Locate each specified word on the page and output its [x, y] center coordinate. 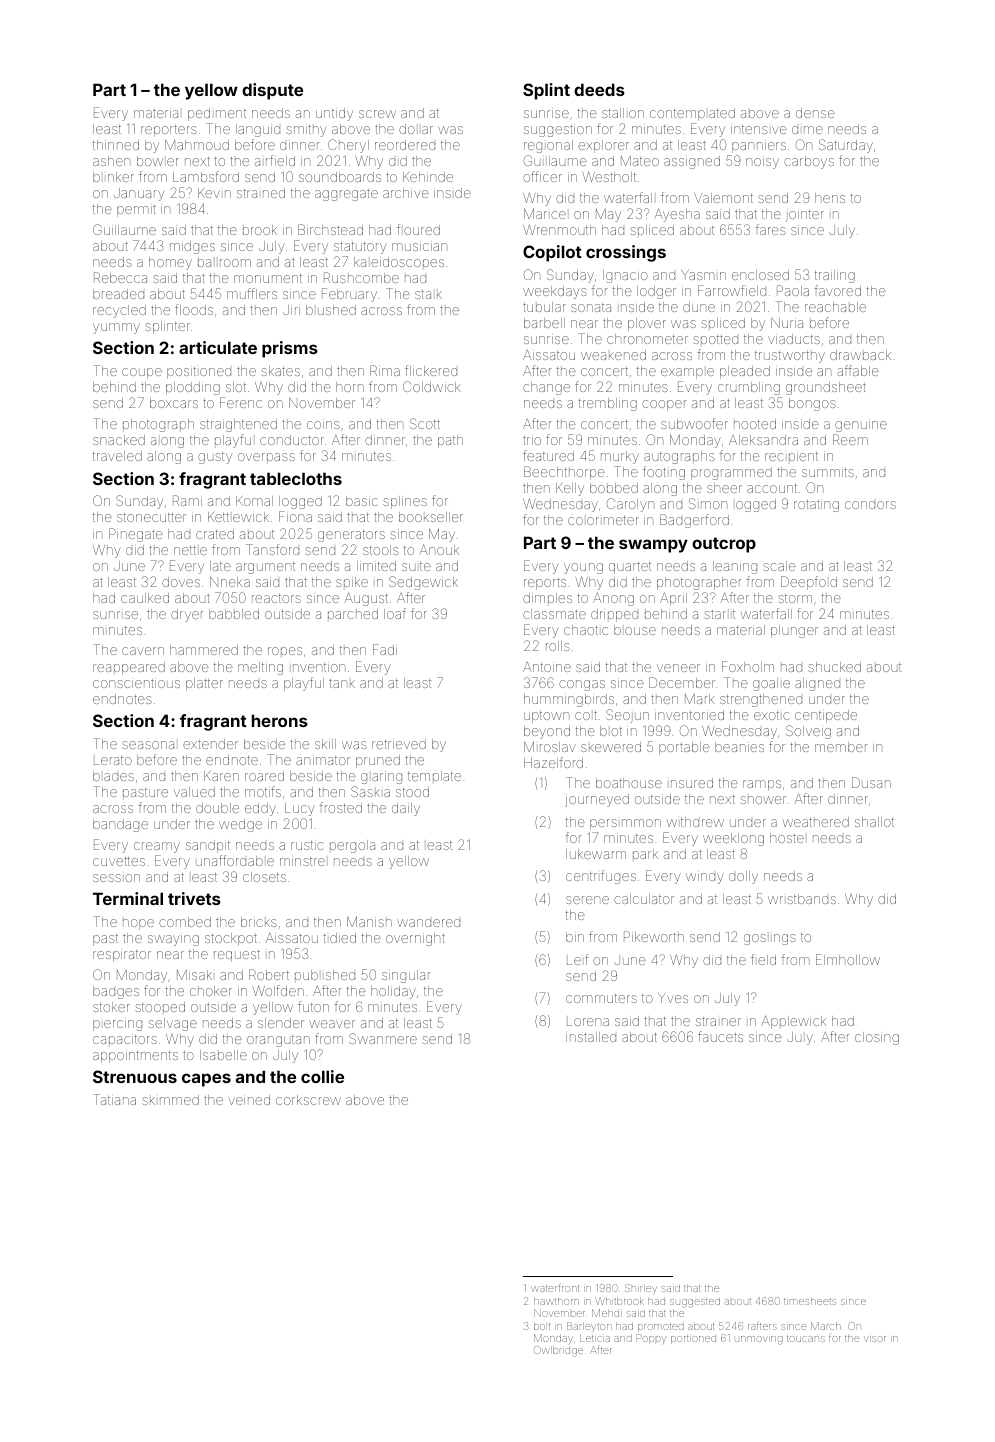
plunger [794, 631]
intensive [759, 129]
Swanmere [383, 1038]
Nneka [230, 582]
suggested [695, 1302]
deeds [599, 89]
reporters [169, 131]
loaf [395, 613]
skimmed [170, 1100]
